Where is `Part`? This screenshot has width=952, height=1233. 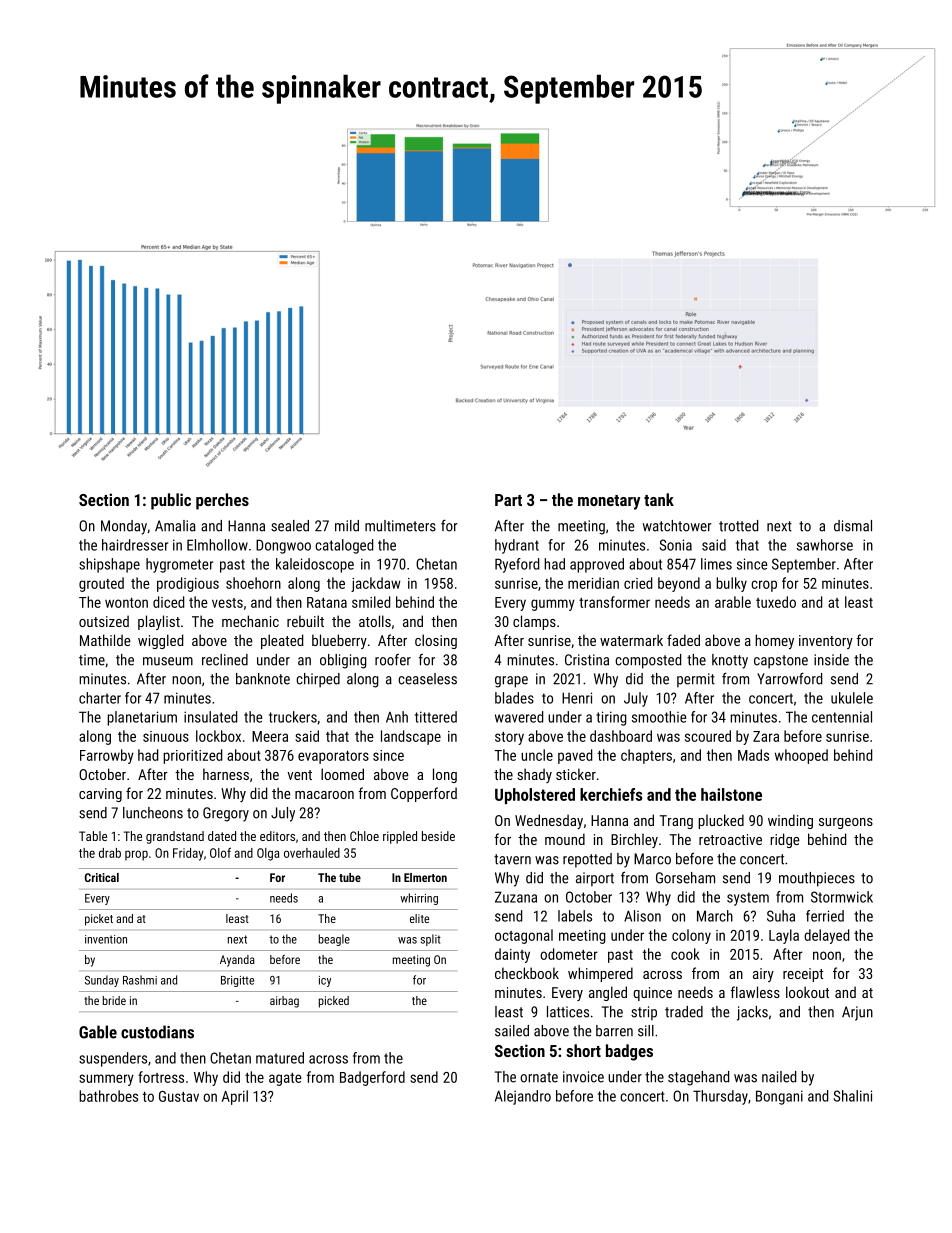 Part is located at coordinates (508, 500).
